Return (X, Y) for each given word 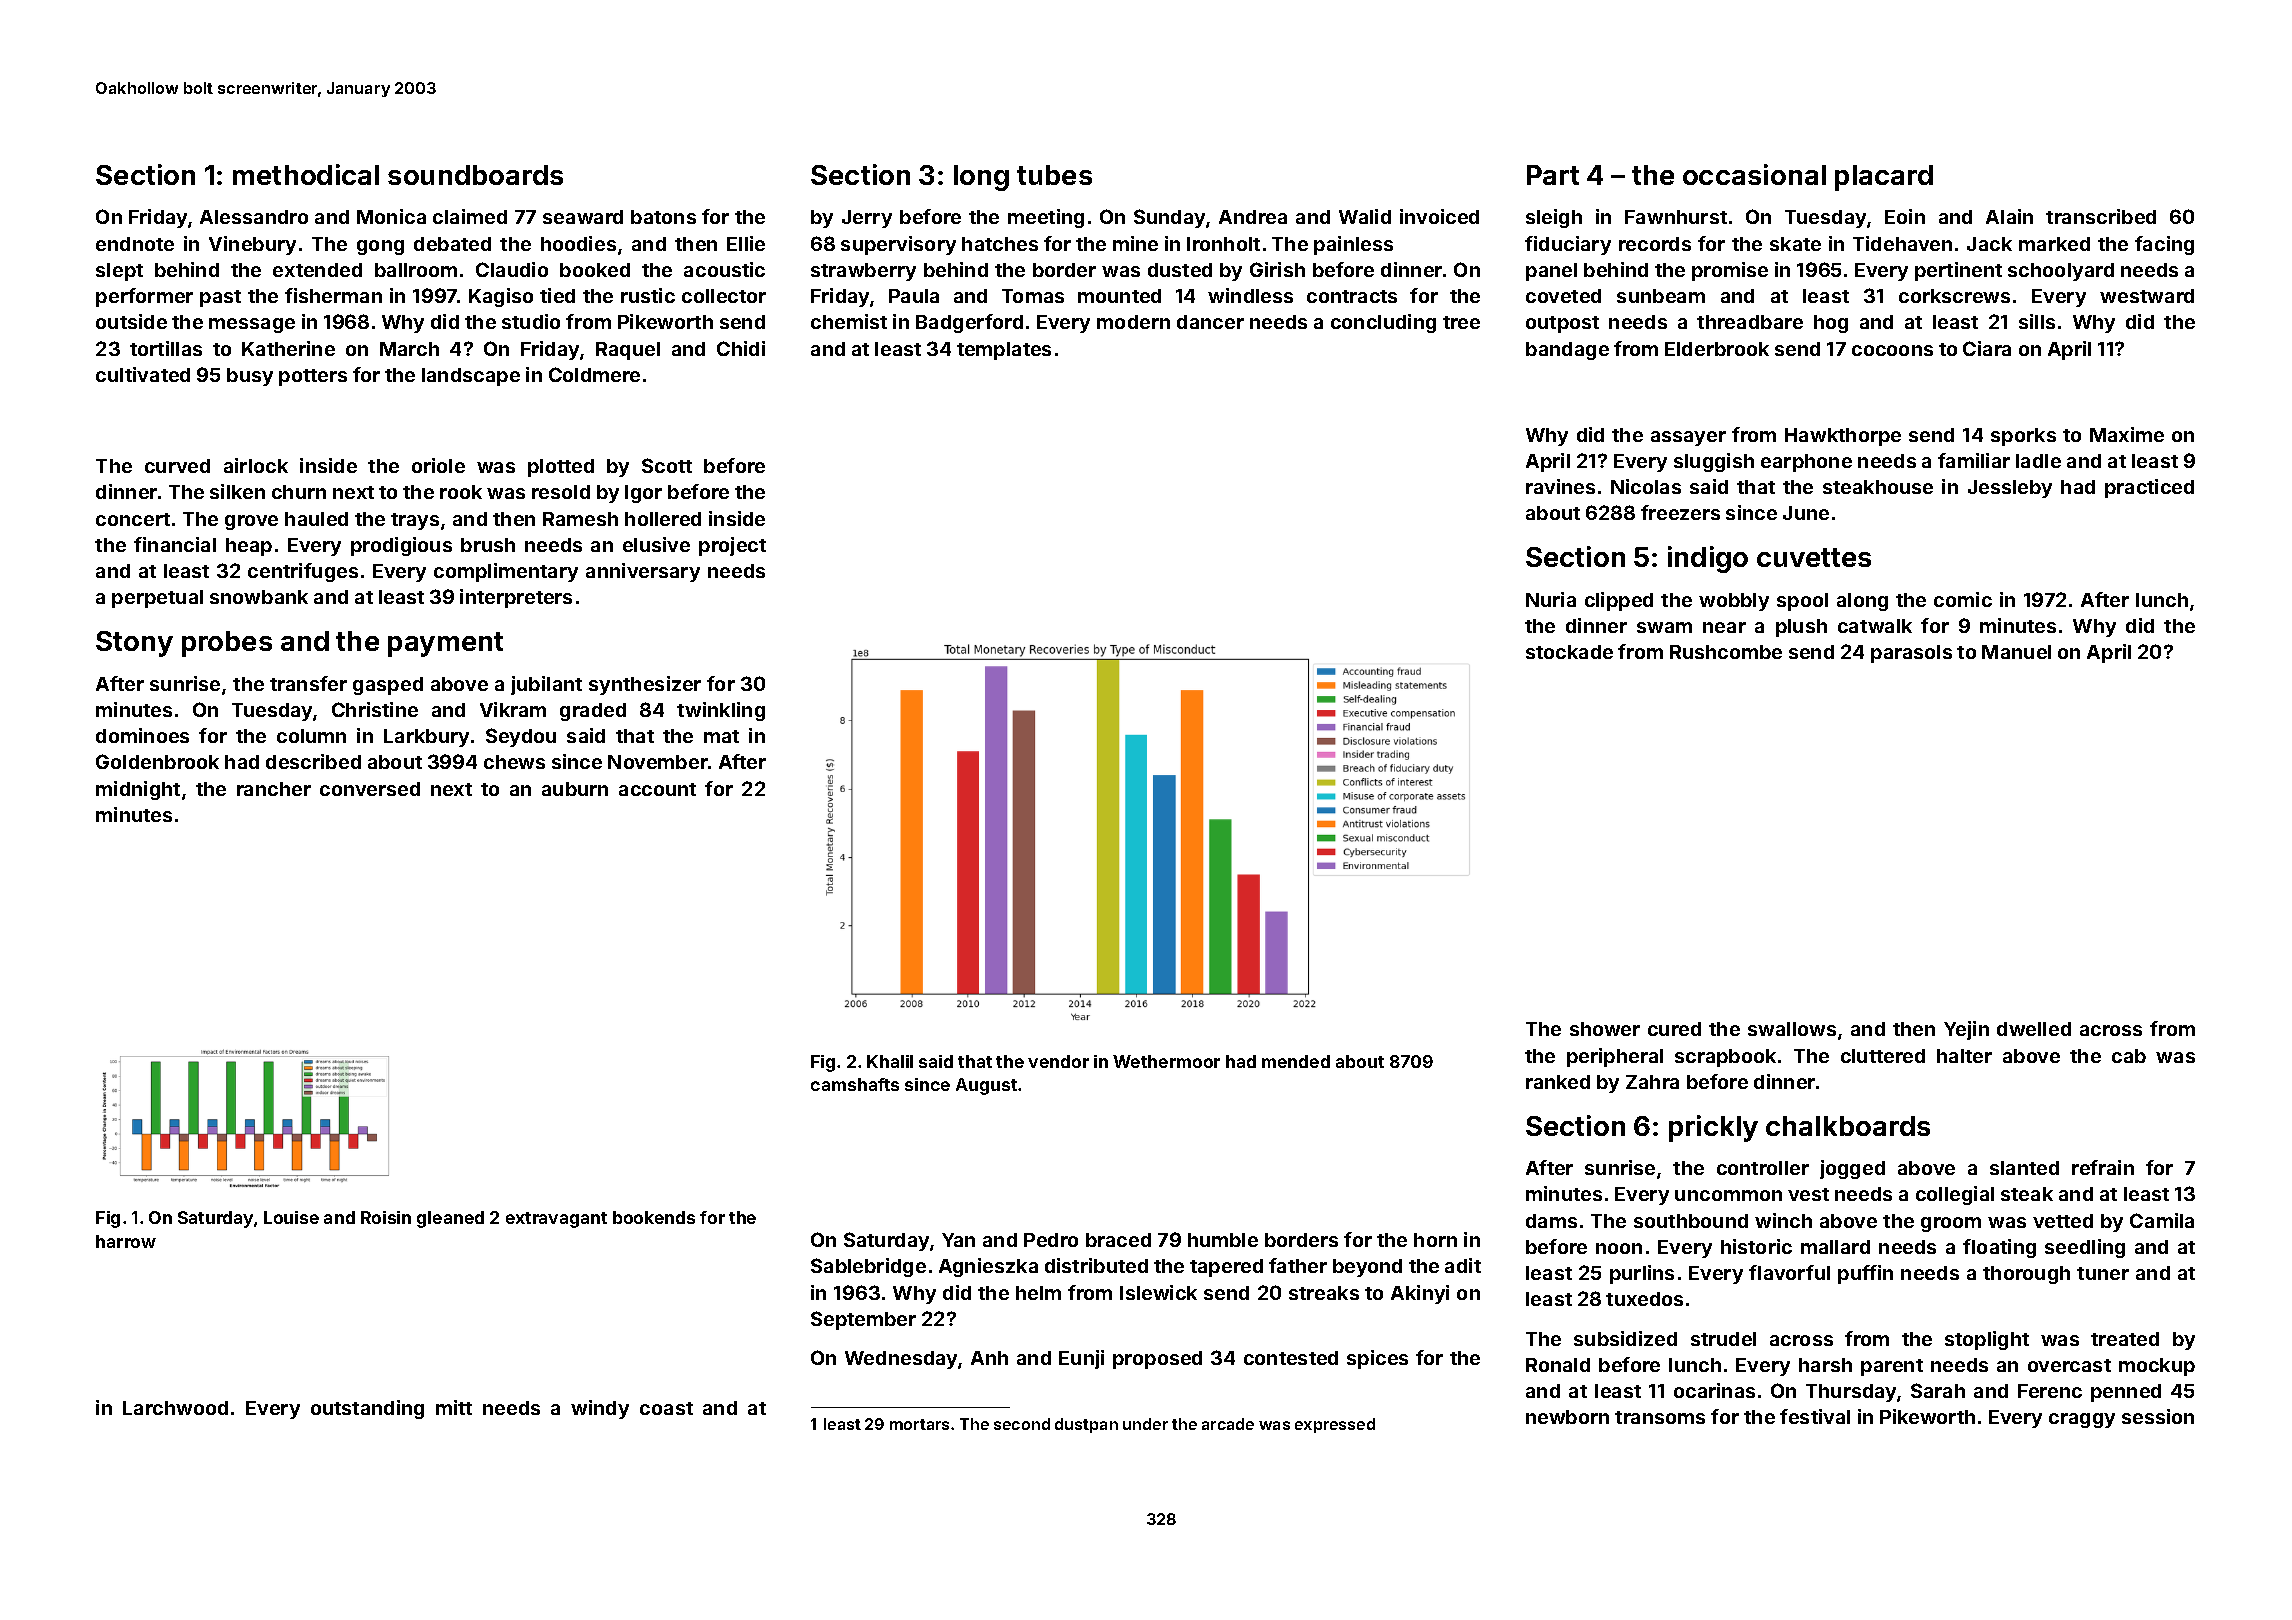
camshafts (855, 1084)
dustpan (1086, 1425)
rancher (274, 789)
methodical (306, 174)
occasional (1754, 174)
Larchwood (175, 1408)
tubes (1054, 175)
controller (1763, 1168)
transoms (1660, 1417)
